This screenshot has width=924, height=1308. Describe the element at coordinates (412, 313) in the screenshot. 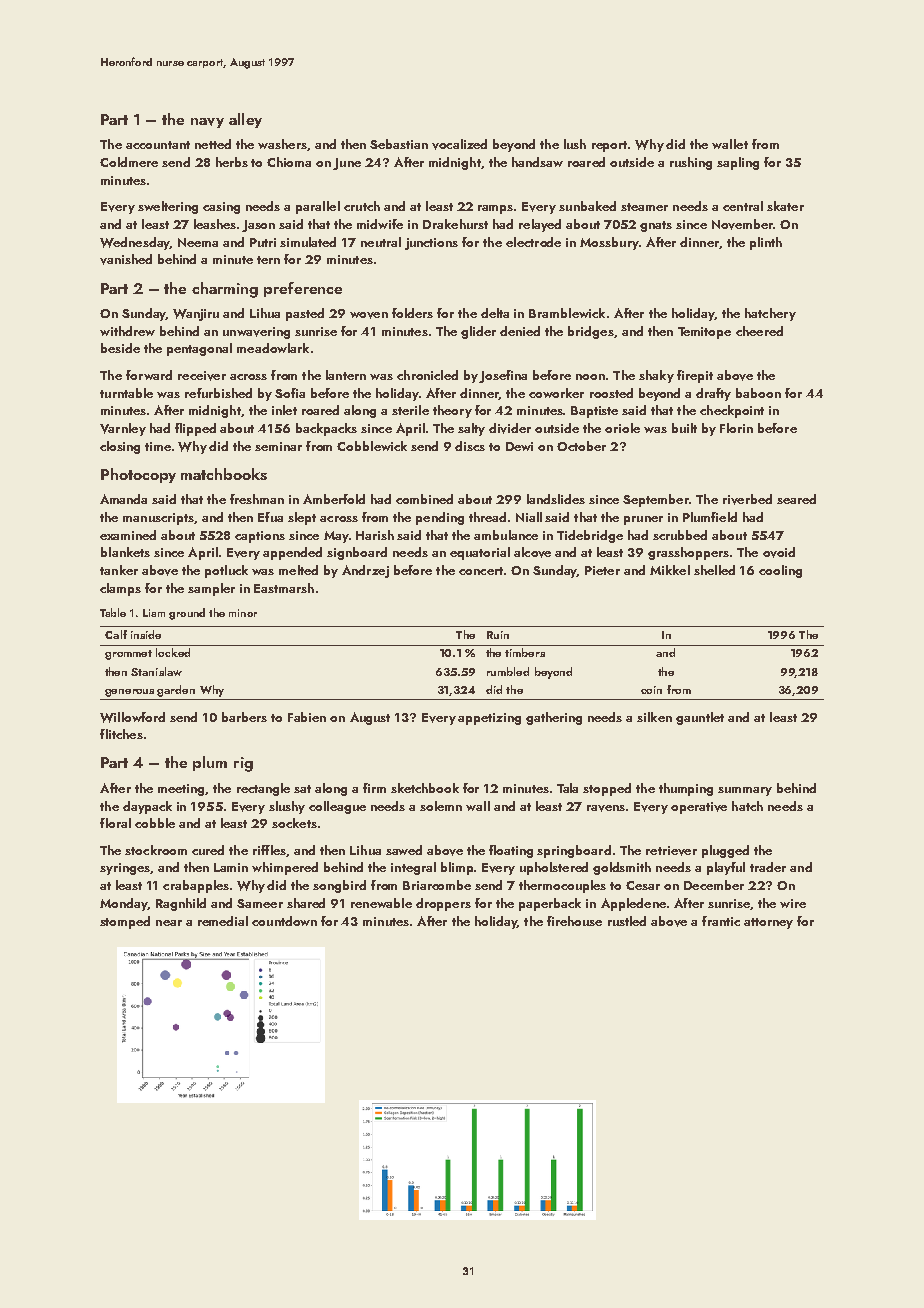

I see `folders` at that location.
